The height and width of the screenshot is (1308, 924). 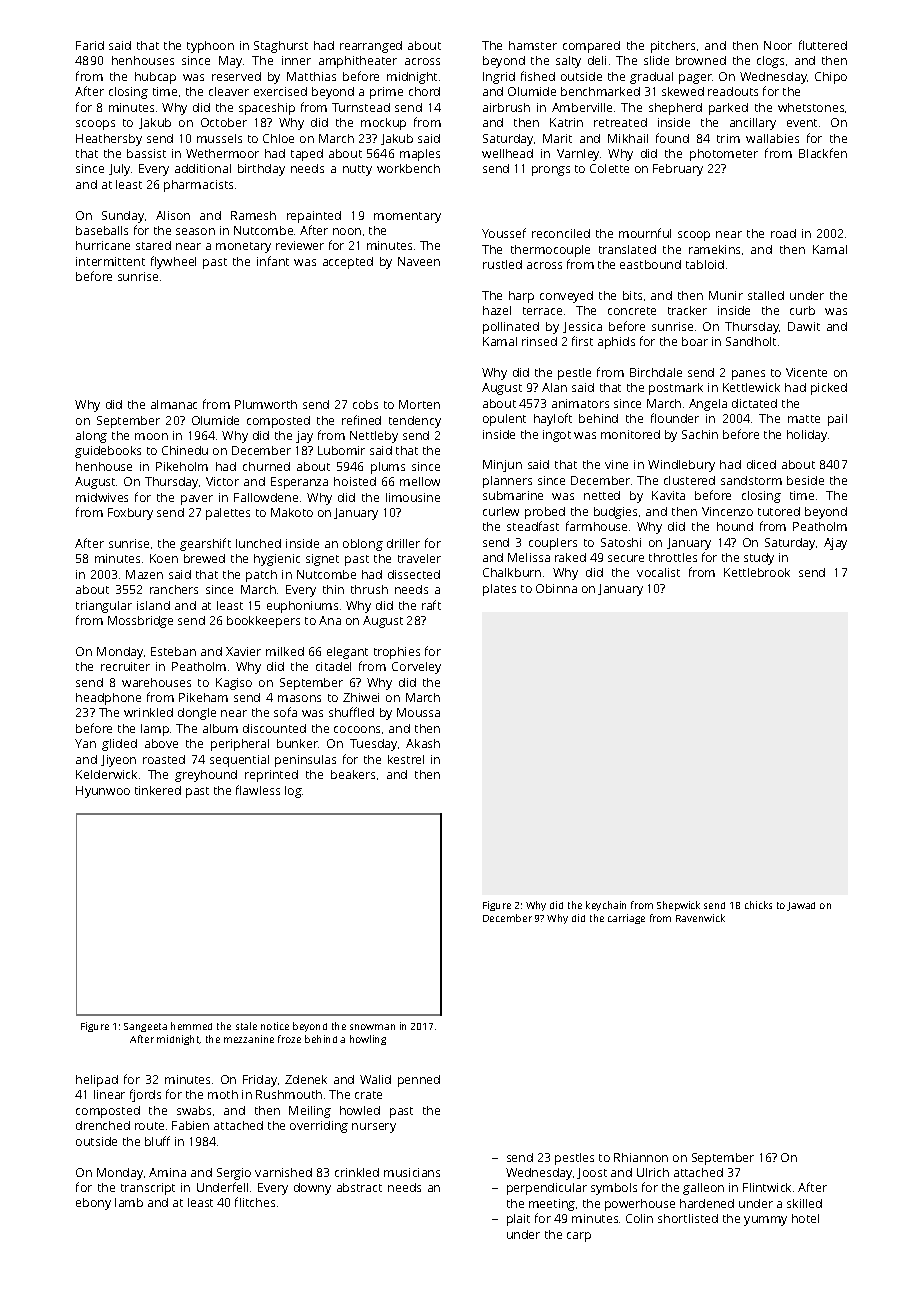 What do you see at coordinates (93, 1204) in the screenshot?
I see `ebony` at bounding box center [93, 1204].
